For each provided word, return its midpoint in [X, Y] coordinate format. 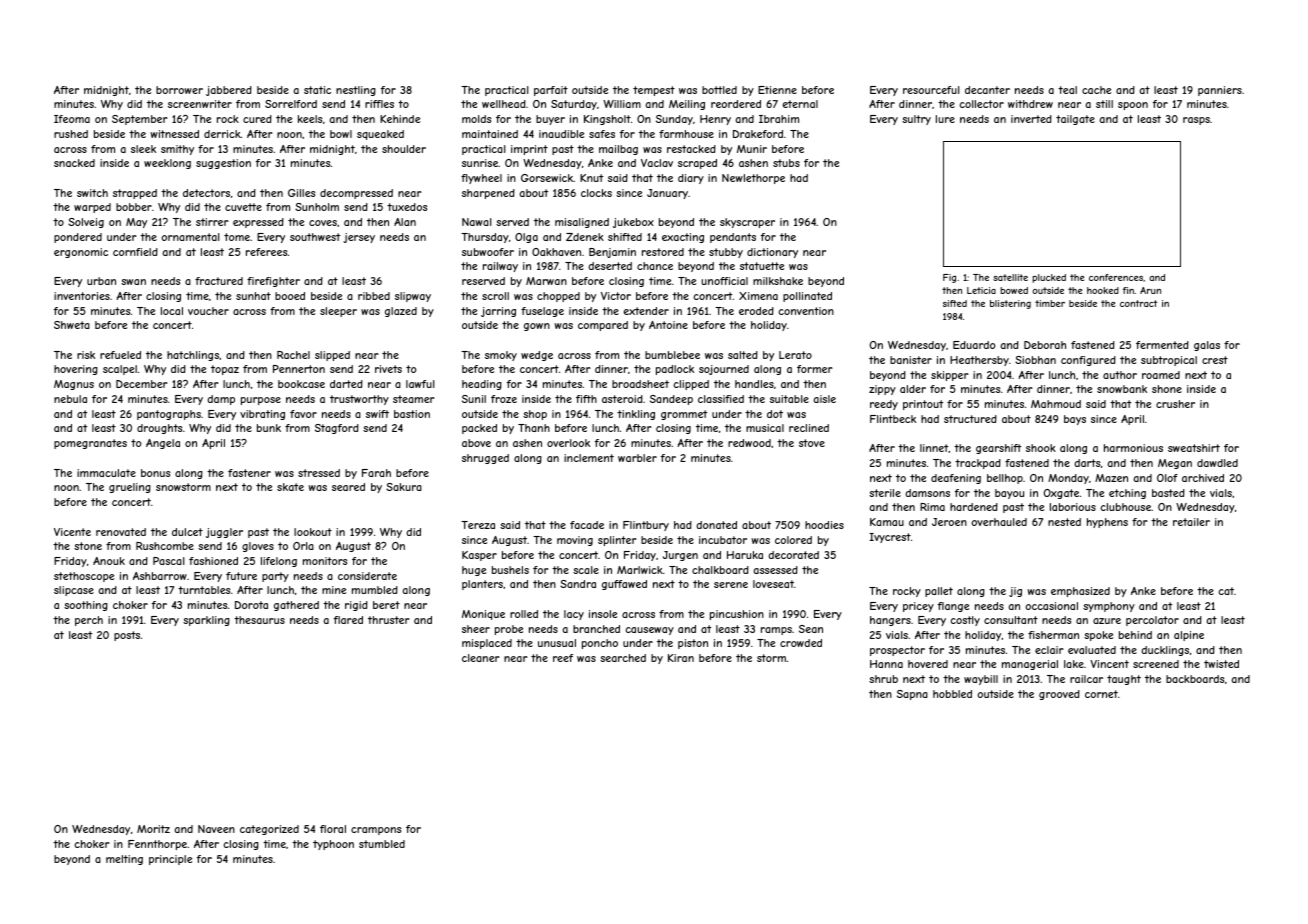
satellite [1010, 277]
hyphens [1107, 523]
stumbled [382, 844]
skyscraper [747, 223]
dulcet [187, 532]
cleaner [481, 658]
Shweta [72, 325]
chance [655, 266]
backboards [1195, 679]
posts [127, 636]
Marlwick [640, 570]
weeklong [167, 164]
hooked [1103, 290]
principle [170, 860]
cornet [1101, 694]
